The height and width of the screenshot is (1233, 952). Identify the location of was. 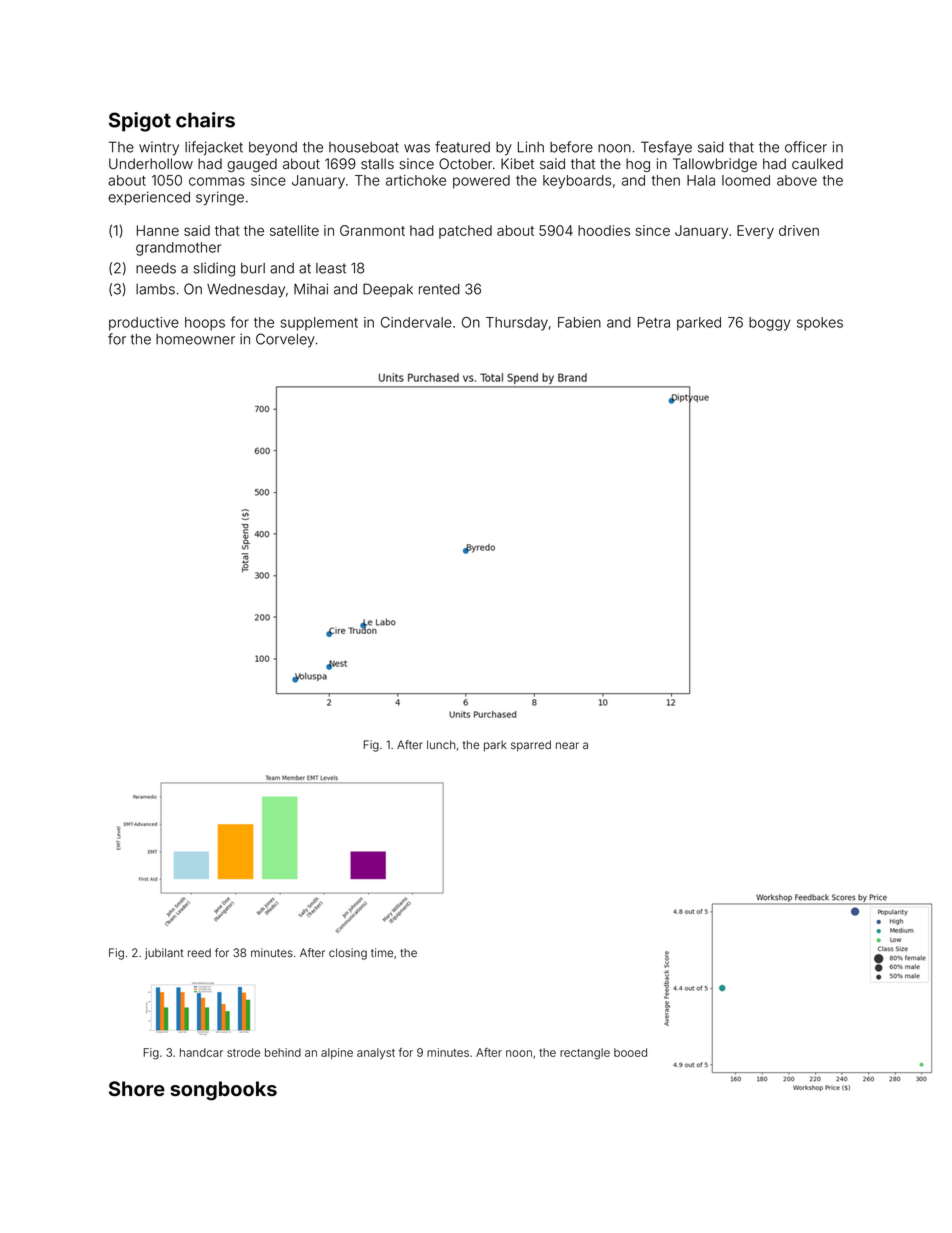
(417, 148).
